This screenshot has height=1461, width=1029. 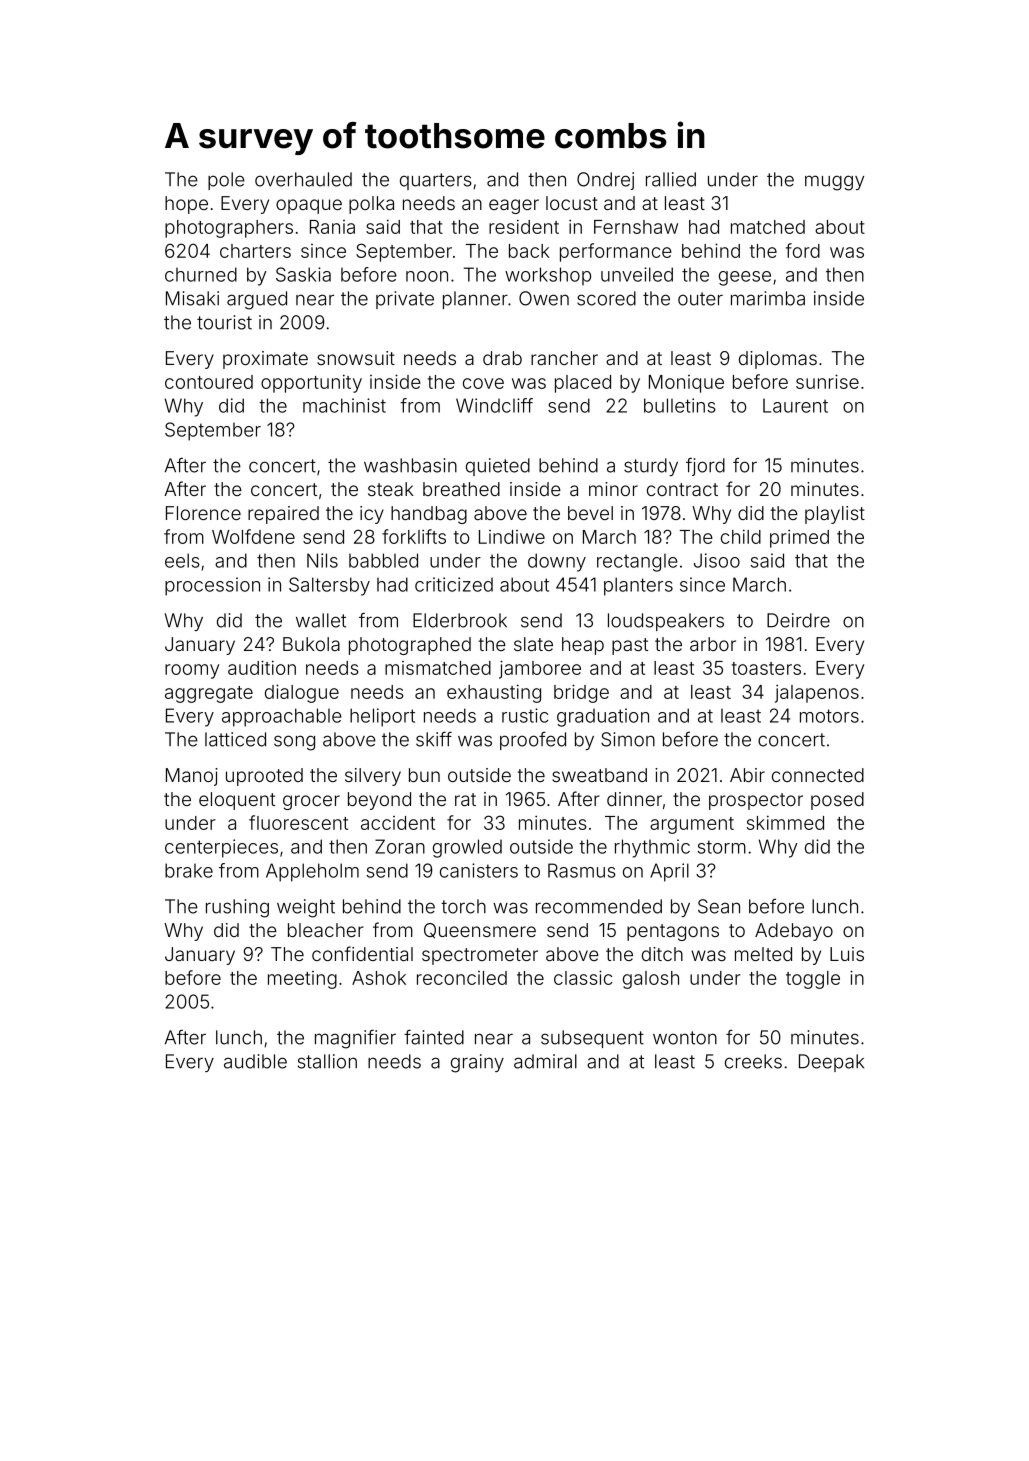 I want to click on locust, so click(x=572, y=203).
